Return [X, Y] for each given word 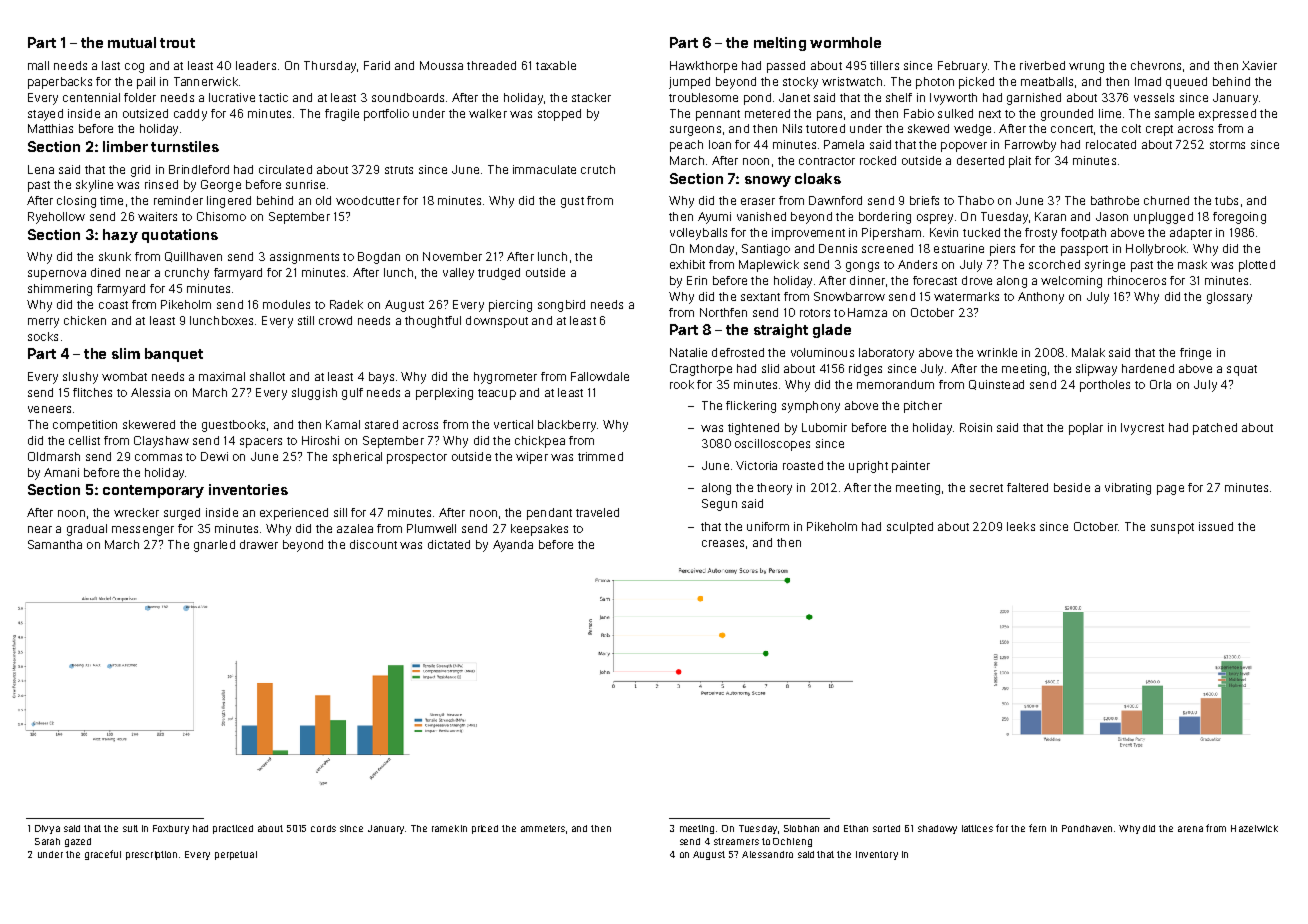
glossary [1229, 298]
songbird [561, 306]
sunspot [1172, 528]
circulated [285, 169]
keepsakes [539, 530]
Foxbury [171, 829]
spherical [357, 458]
